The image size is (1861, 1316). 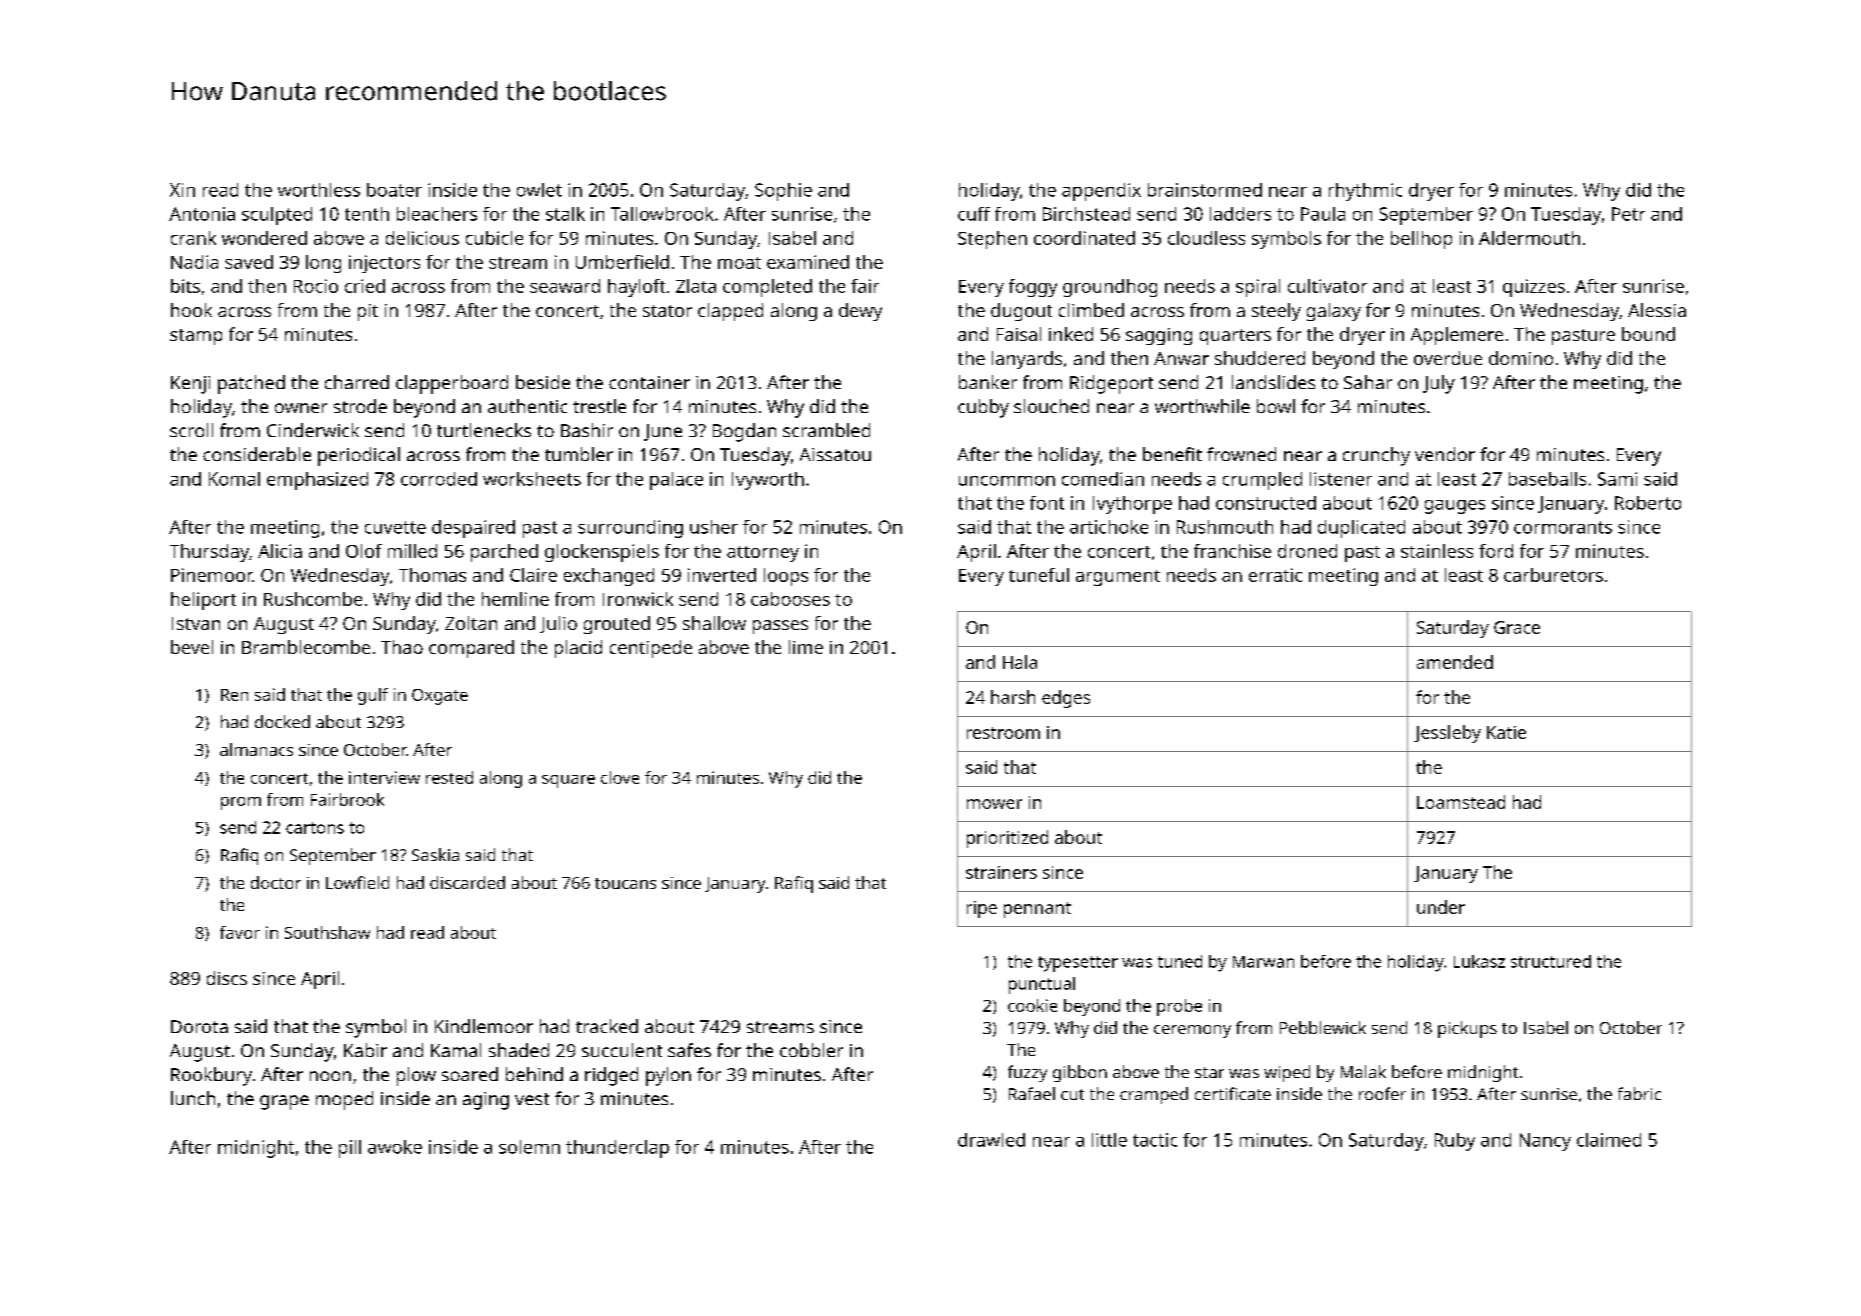 What do you see at coordinates (1648, 334) in the document?
I see `bound` at bounding box center [1648, 334].
